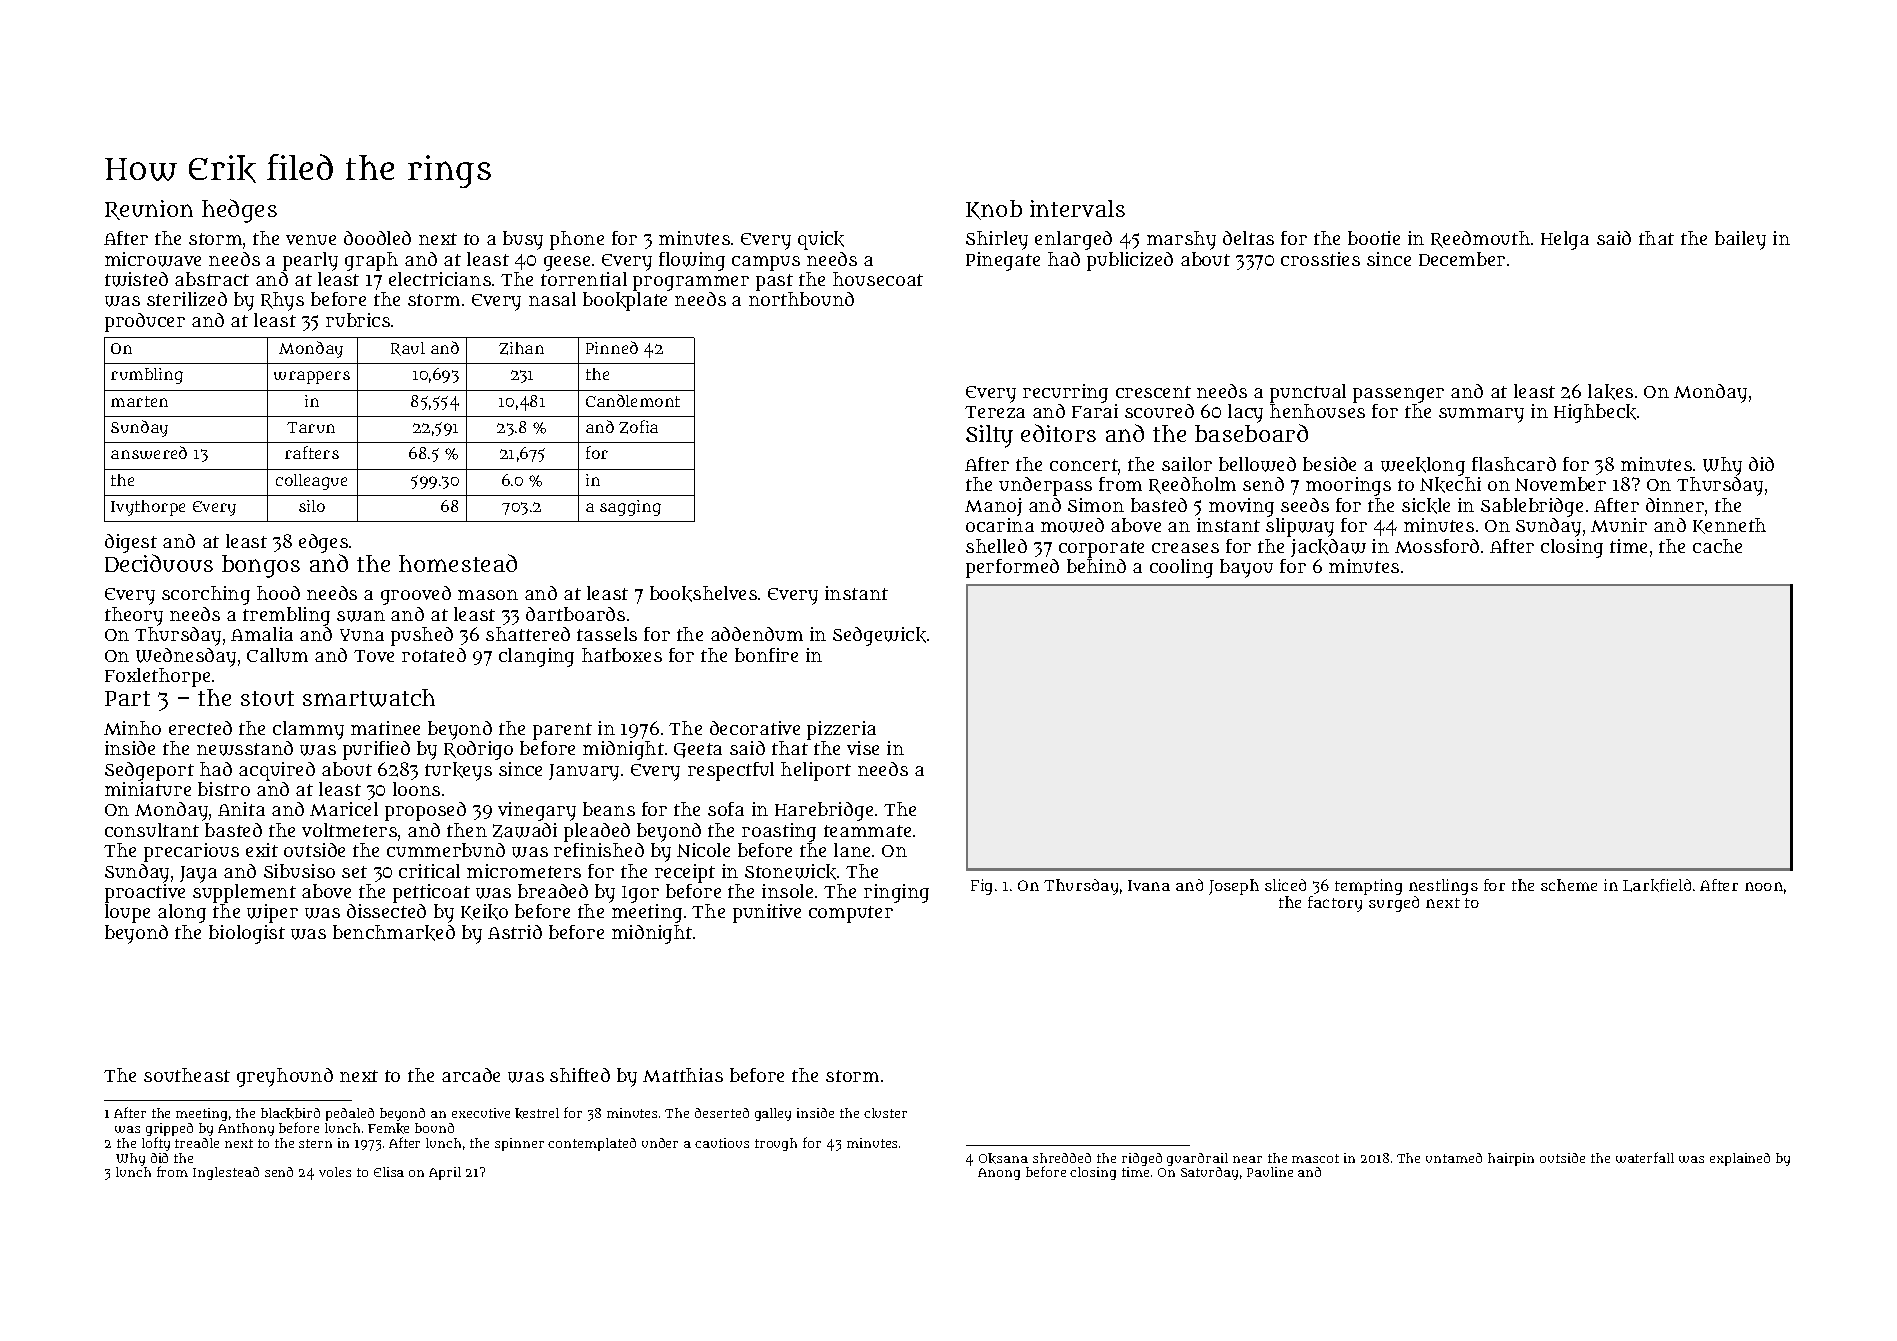  I want to click on Minho, so click(132, 728).
